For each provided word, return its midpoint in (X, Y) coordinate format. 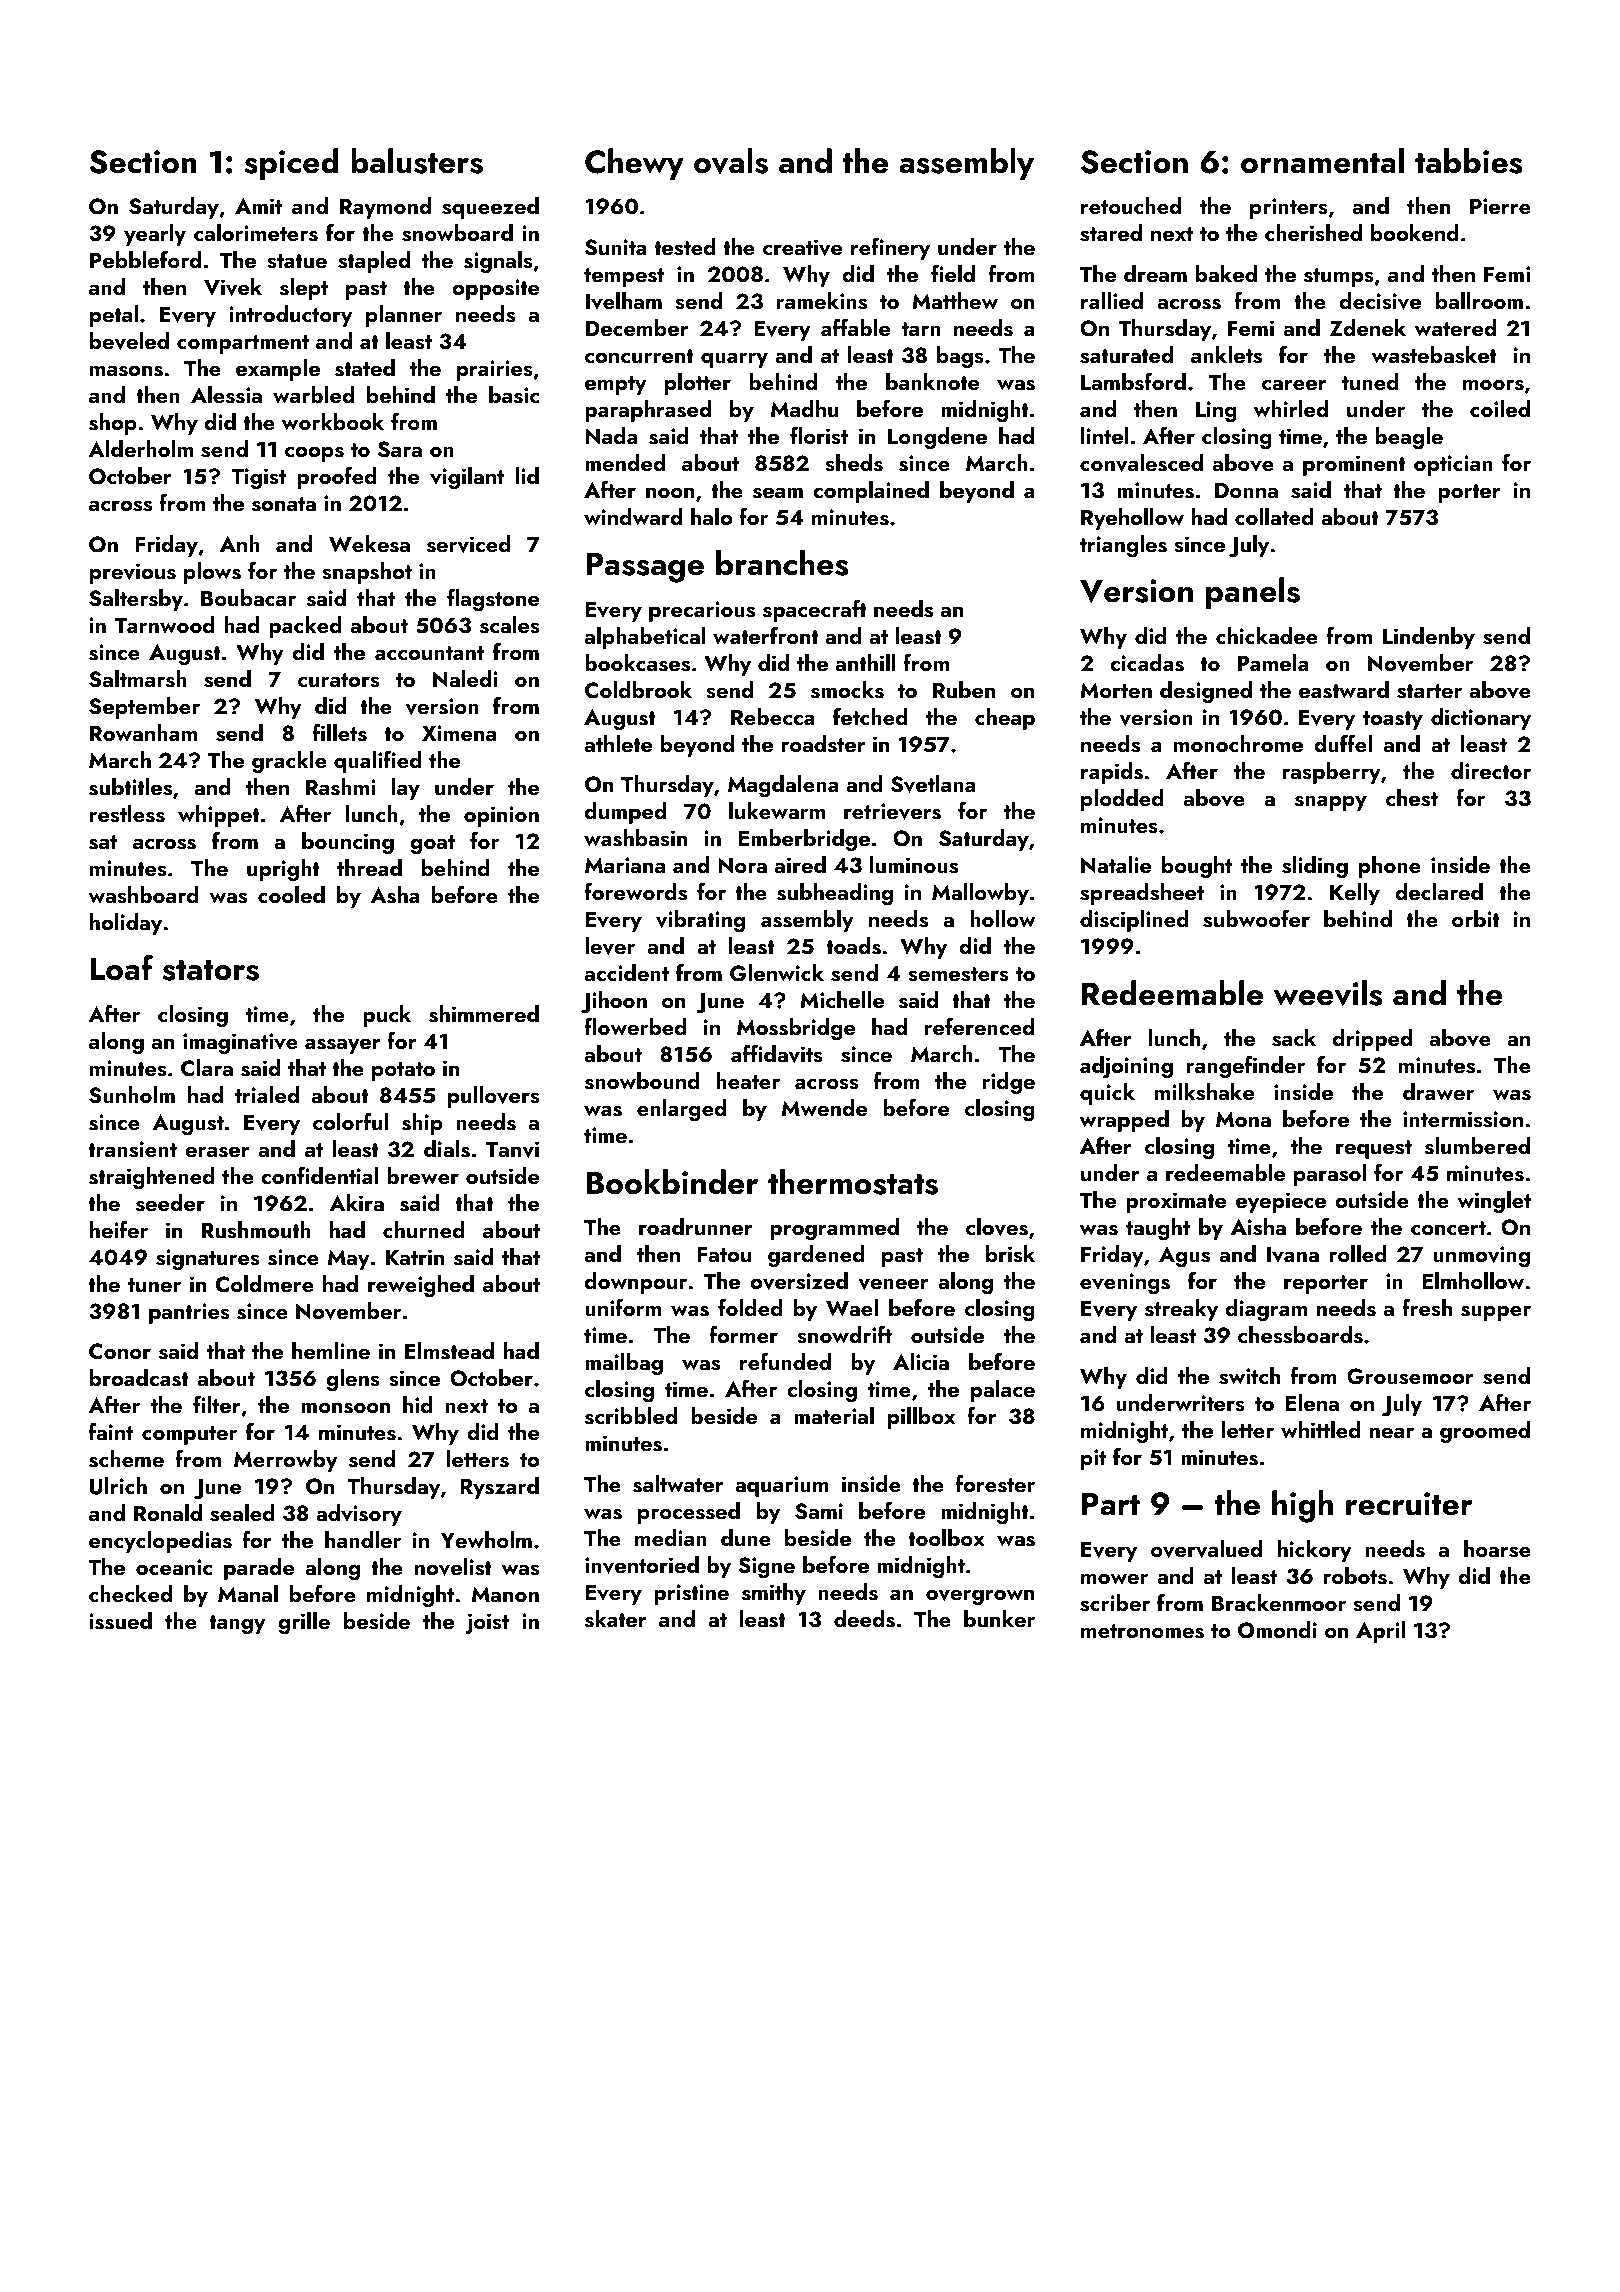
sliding (1315, 867)
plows (212, 573)
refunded (785, 1361)
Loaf (122, 967)
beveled (129, 341)
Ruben (964, 689)
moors (1493, 385)
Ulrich (118, 1486)
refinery (890, 248)
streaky (1181, 1310)
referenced (979, 1026)
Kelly (1355, 894)
